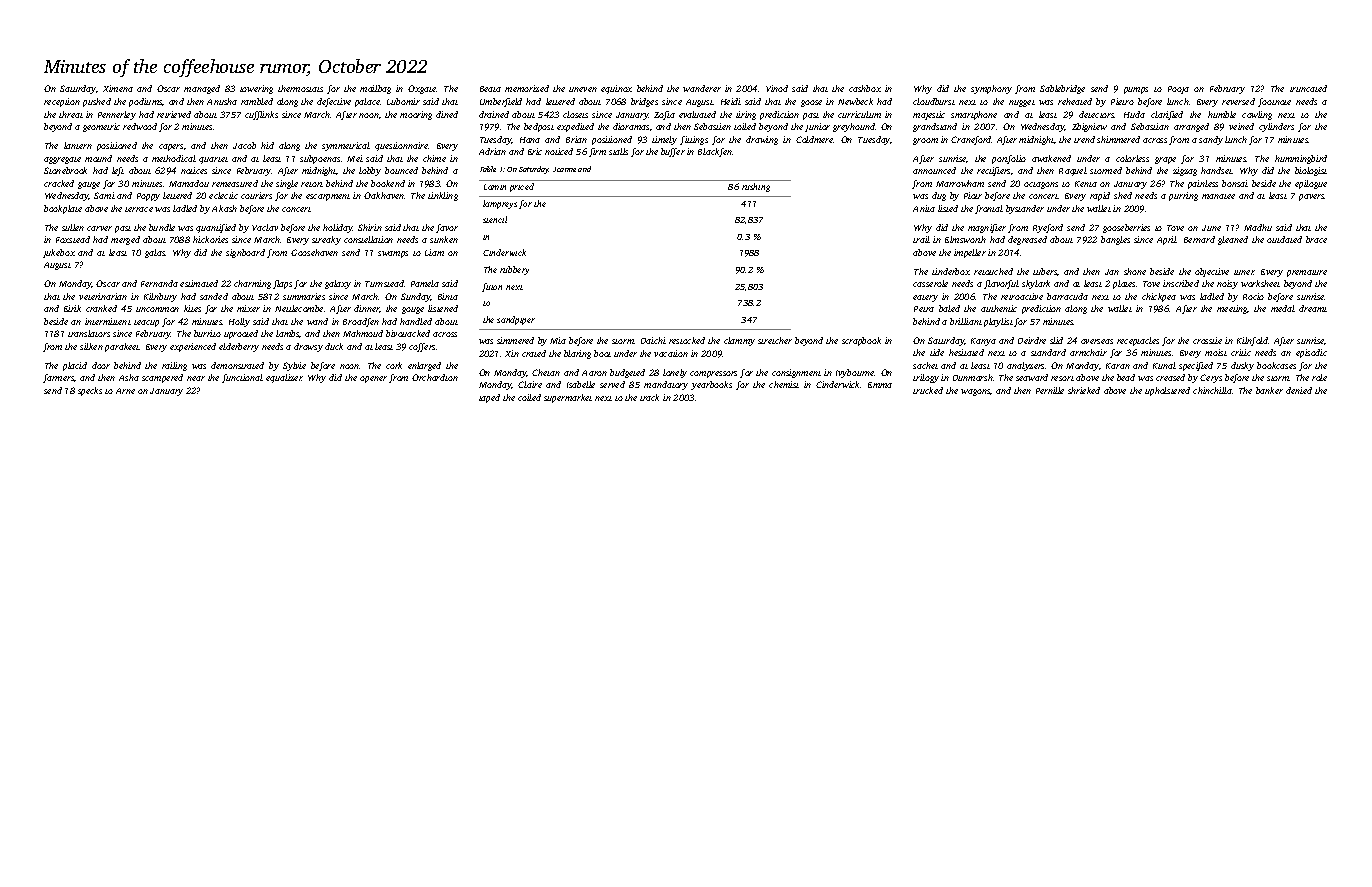 The height and width of the screenshot is (887, 1372). Describe the element at coordinates (993, 271) in the screenshot. I see `retouched` at that location.
